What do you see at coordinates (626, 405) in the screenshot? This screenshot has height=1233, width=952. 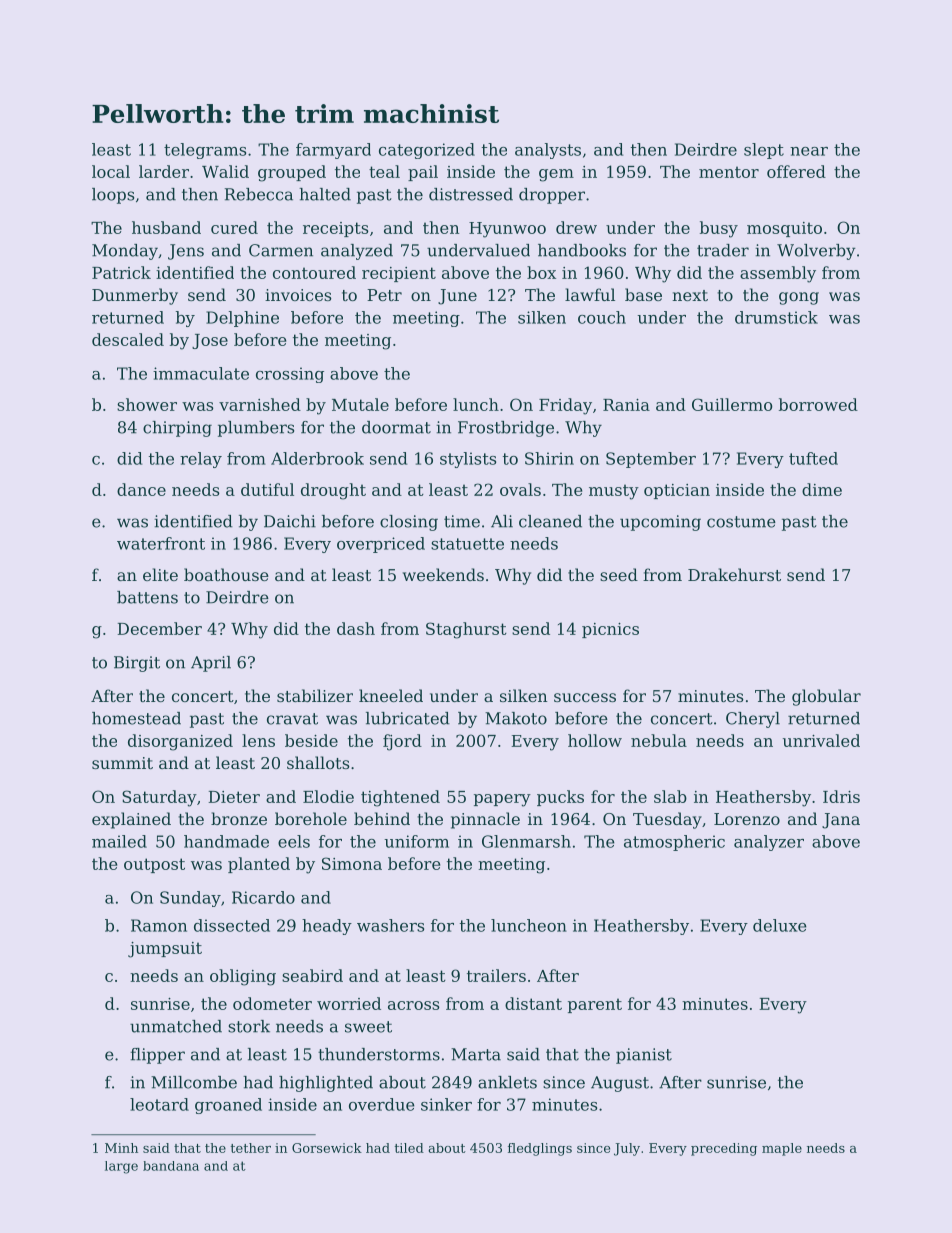 I see `Rania` at bounding box center [626, 405].
